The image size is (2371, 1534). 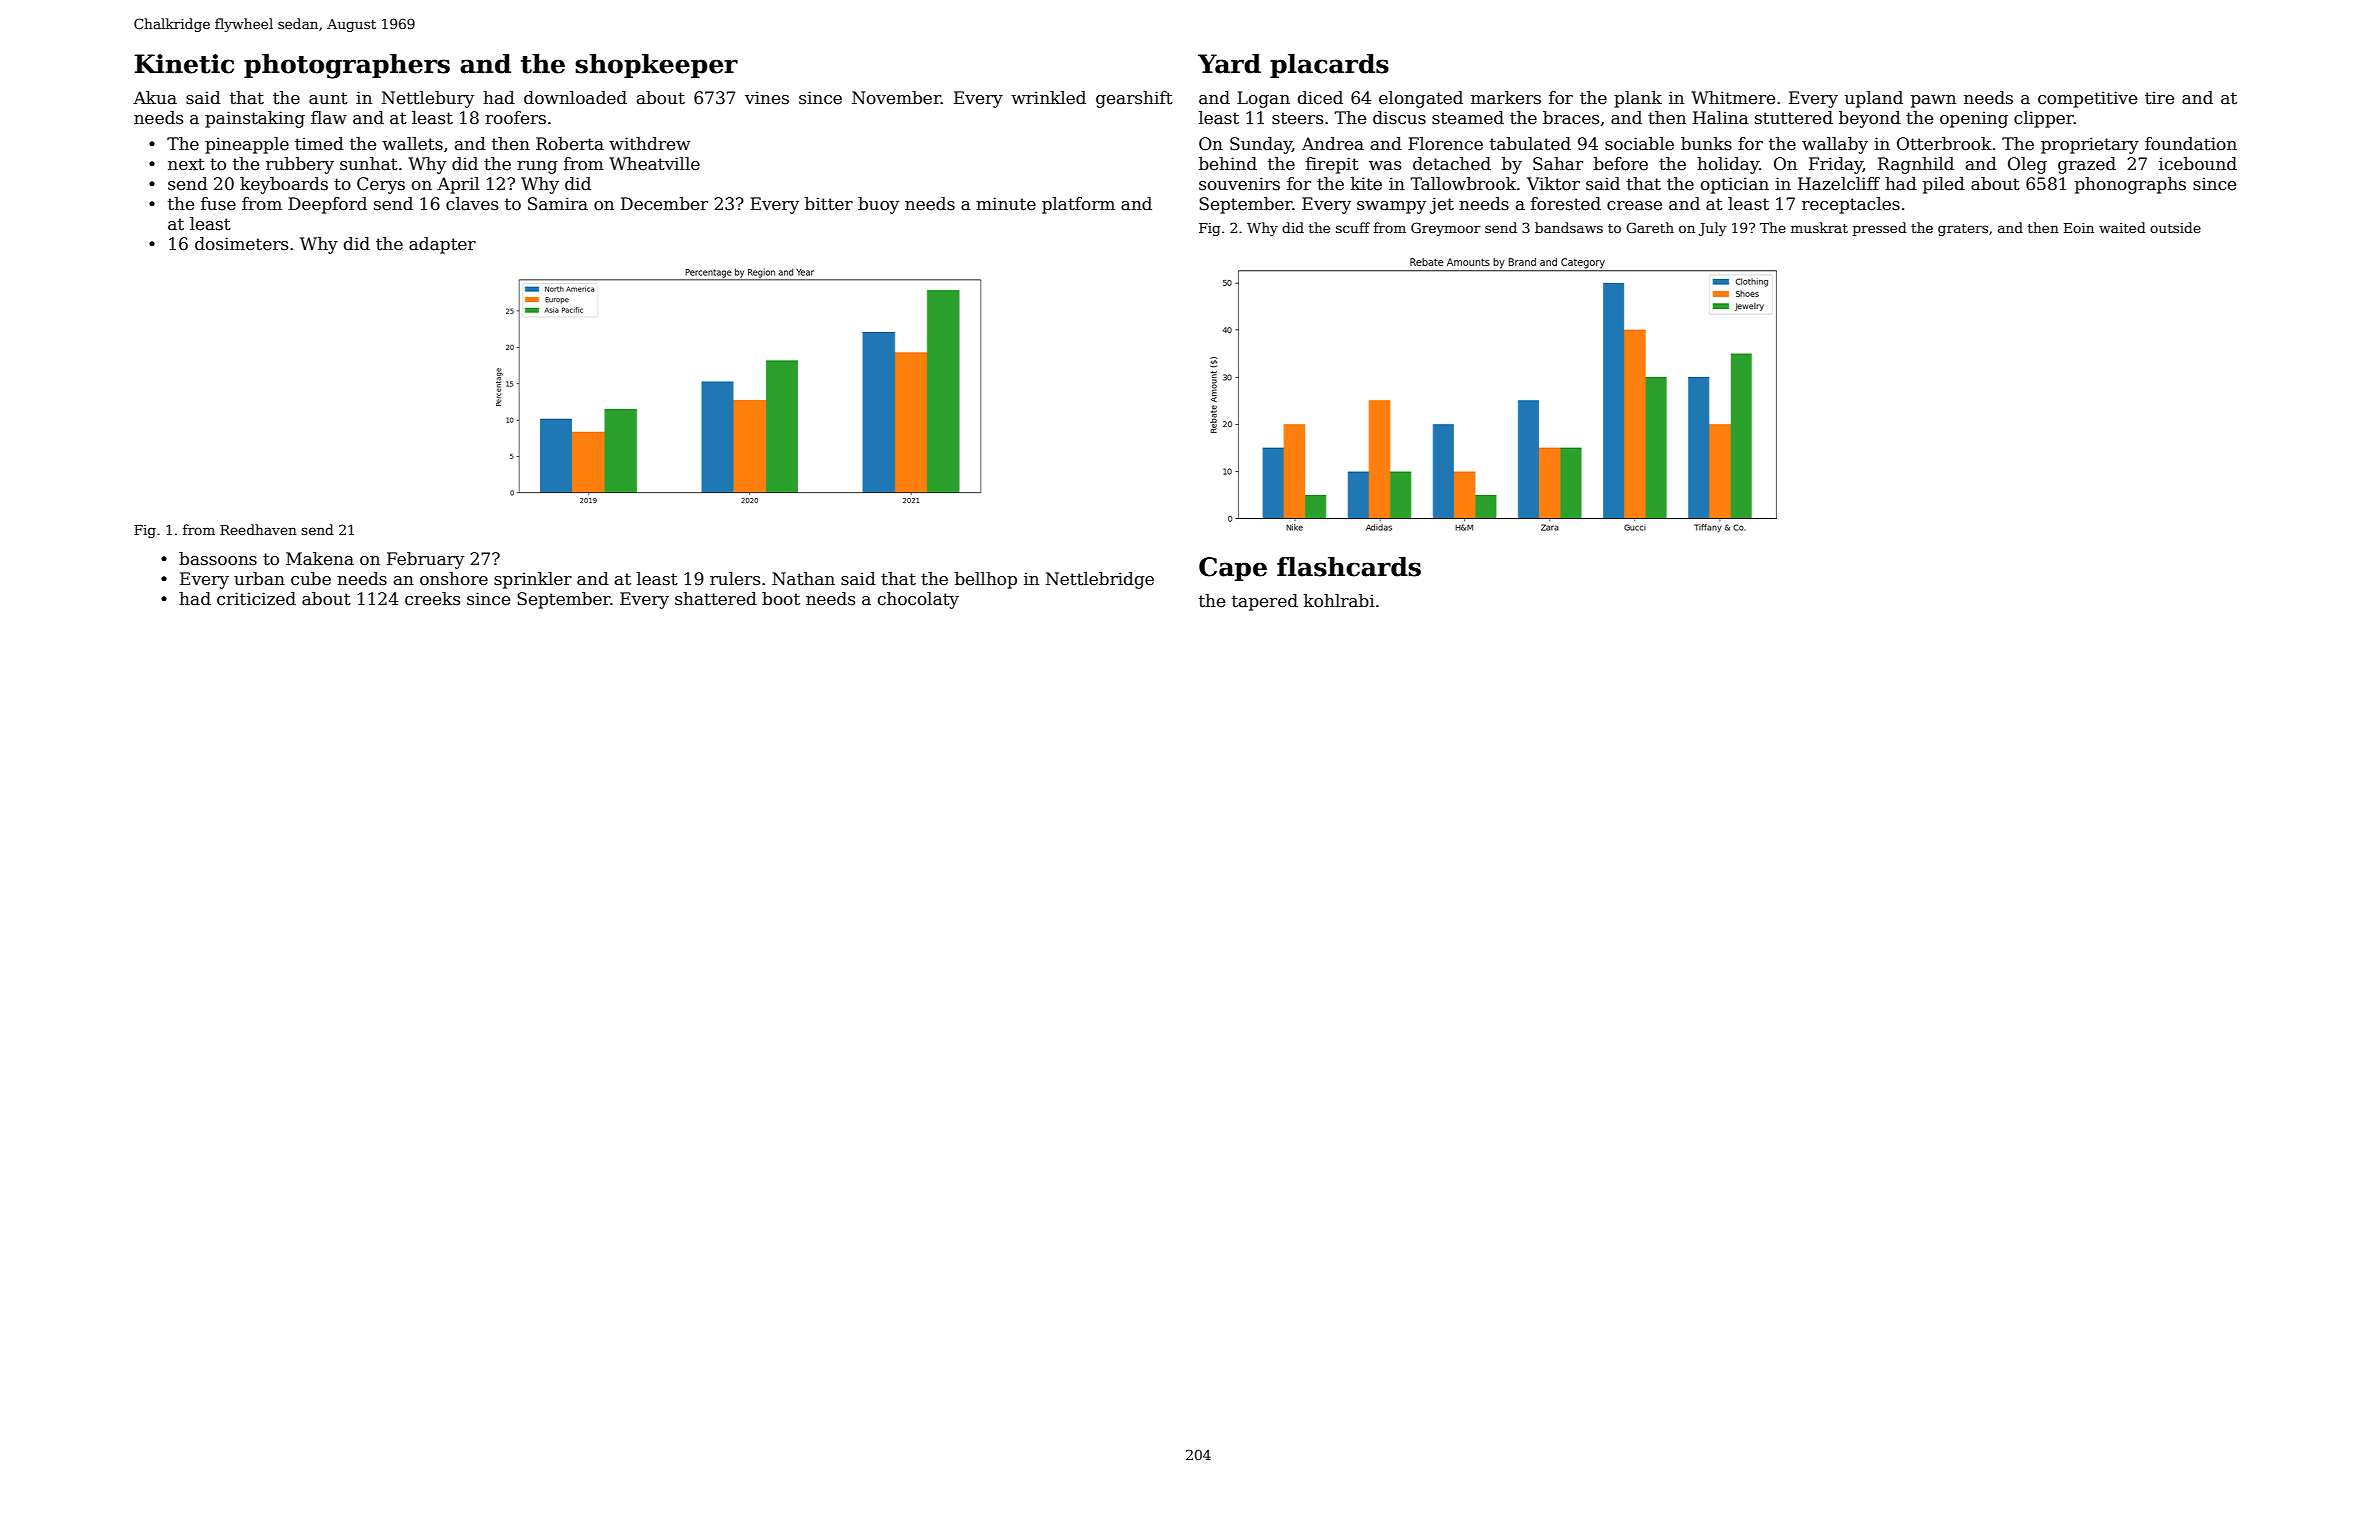 I want to click on placards, so click(x=1329, y=66).
